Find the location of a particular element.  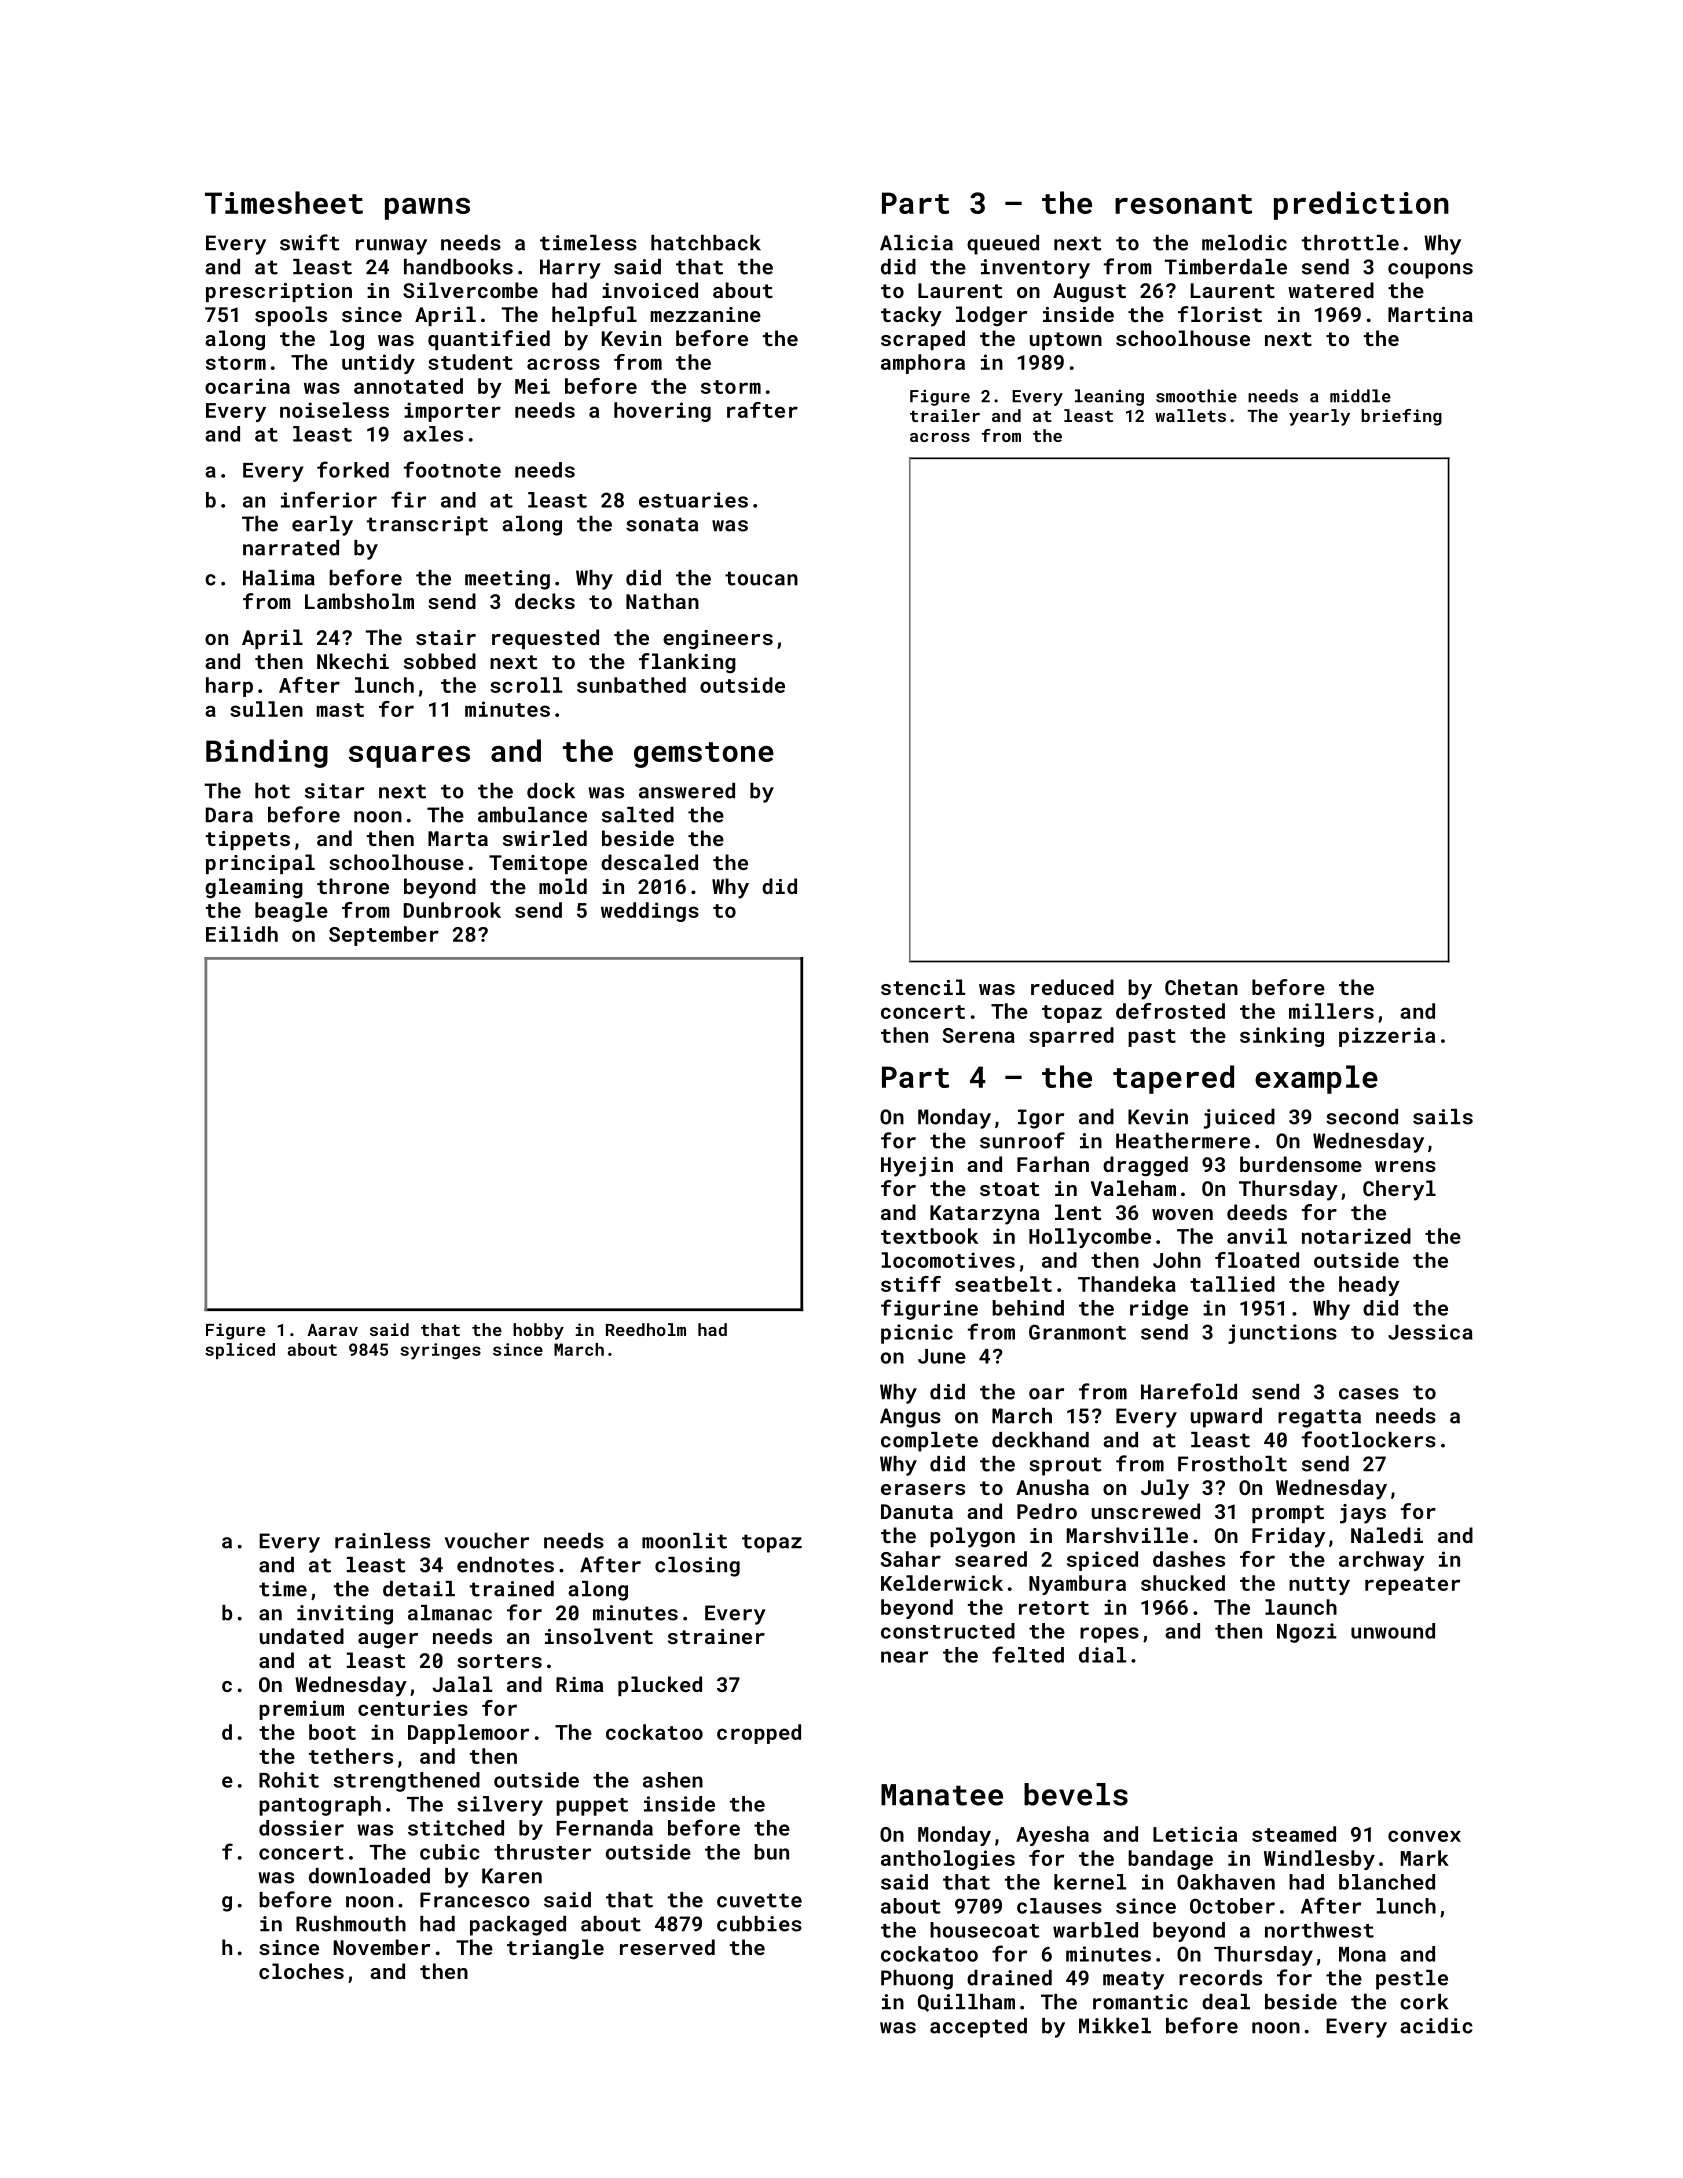

pizzeria is located at coordinates (1387, 1037).
